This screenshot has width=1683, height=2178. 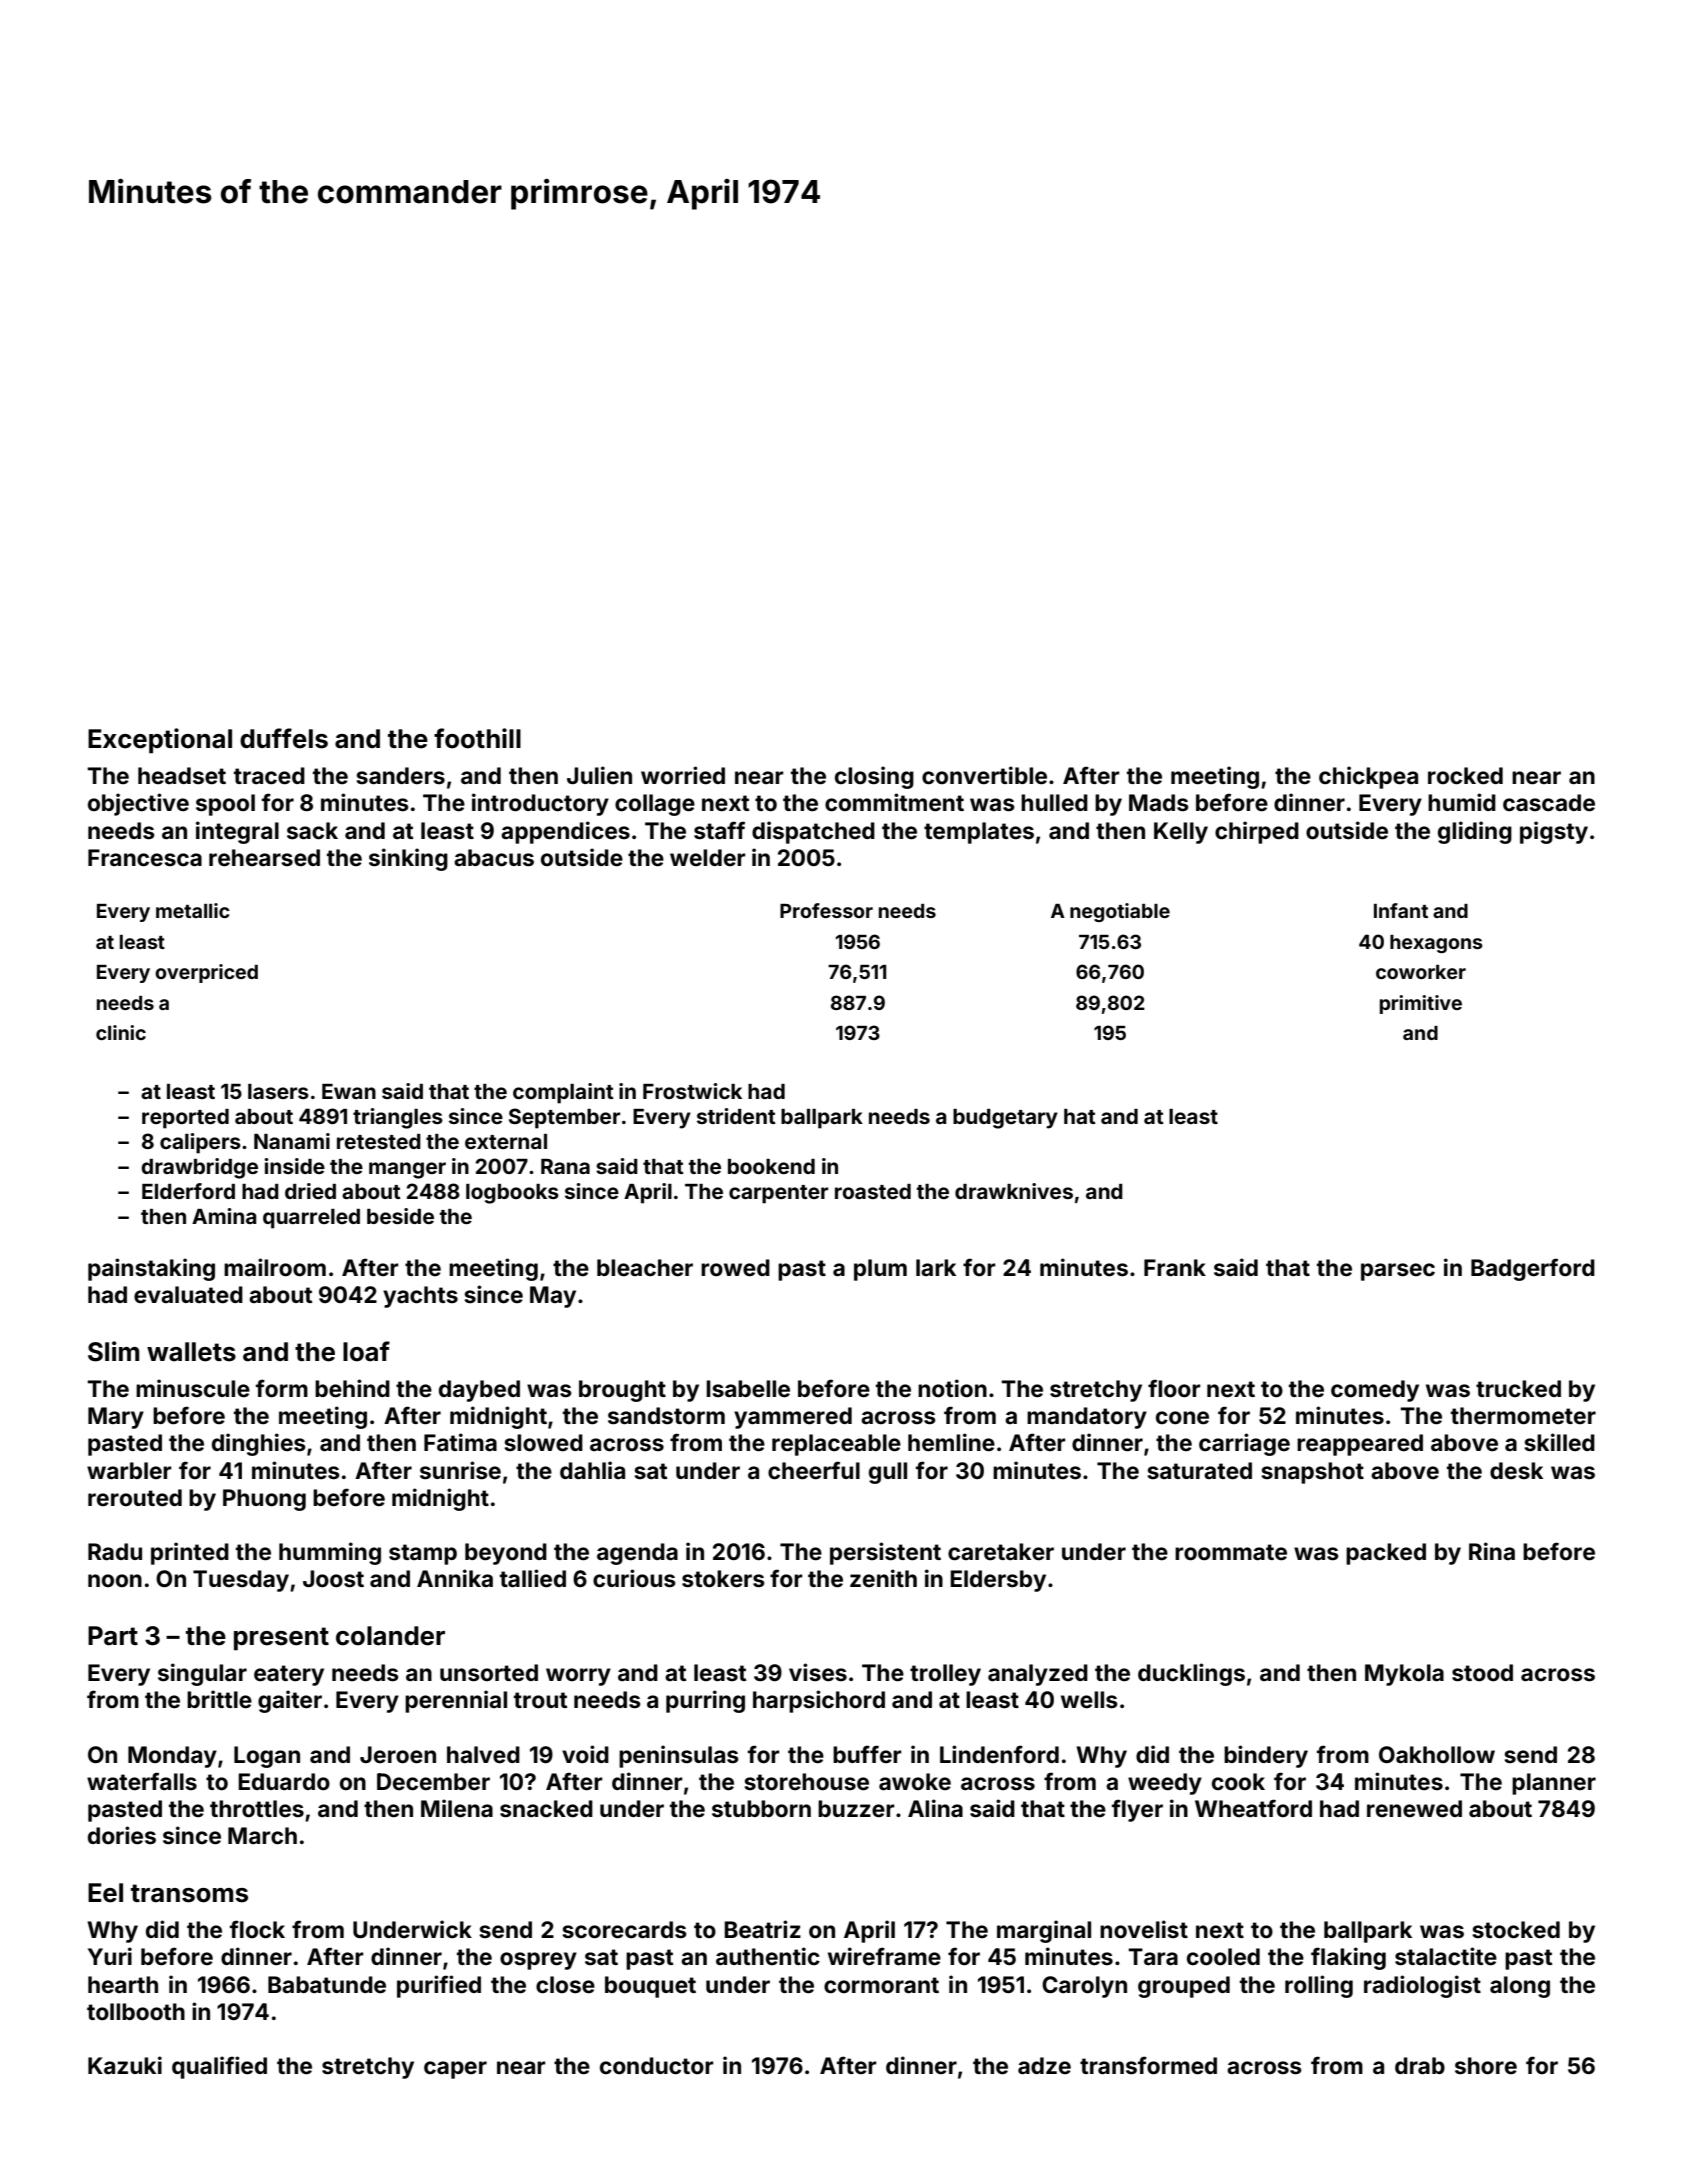 What do you see at coordinates (1465, 776) in the screenshot?
I see `rocked` at bounding box center [1465, 776].
